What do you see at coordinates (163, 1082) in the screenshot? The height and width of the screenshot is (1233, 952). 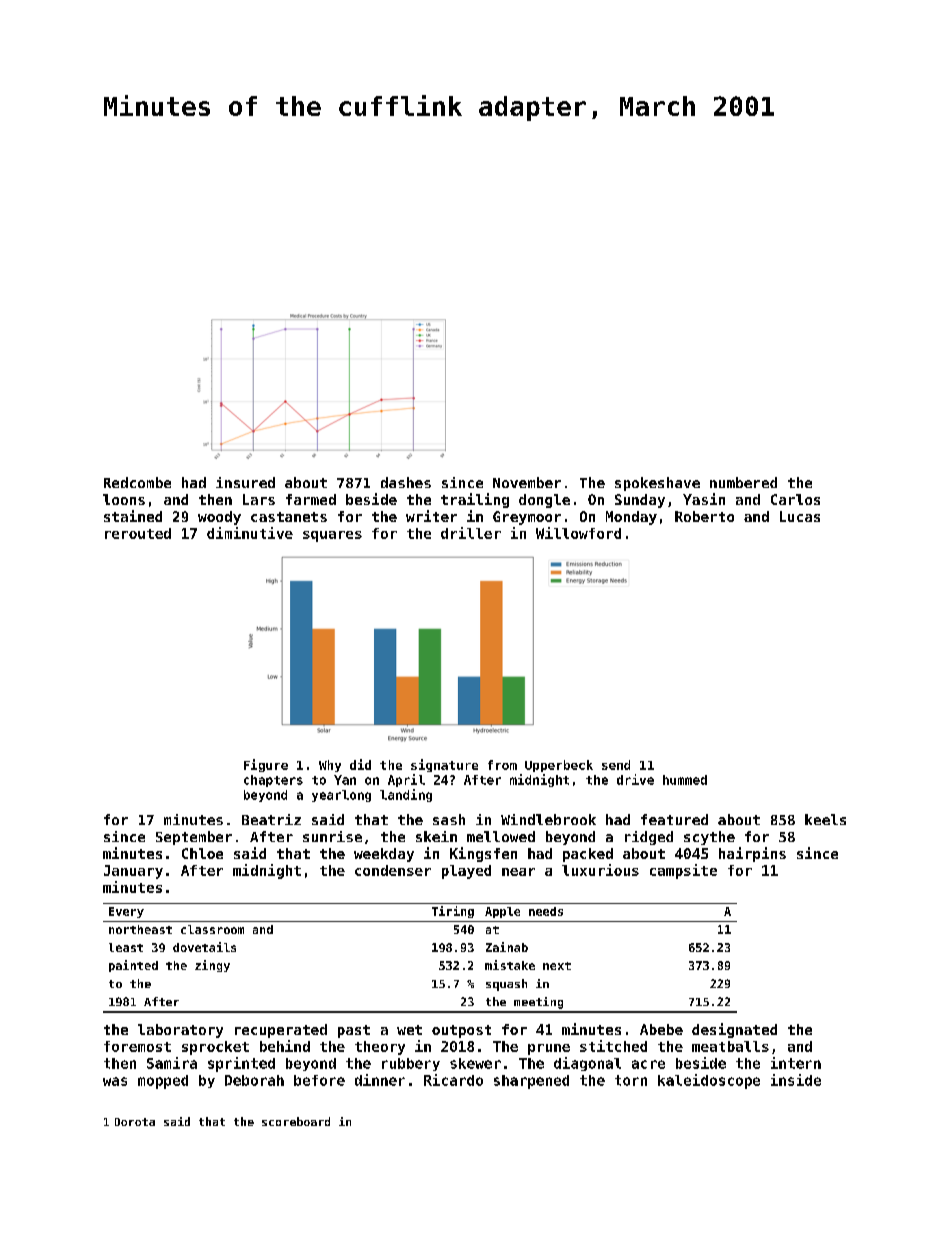 I see `mopped` at bounding box center [163, 1082].
